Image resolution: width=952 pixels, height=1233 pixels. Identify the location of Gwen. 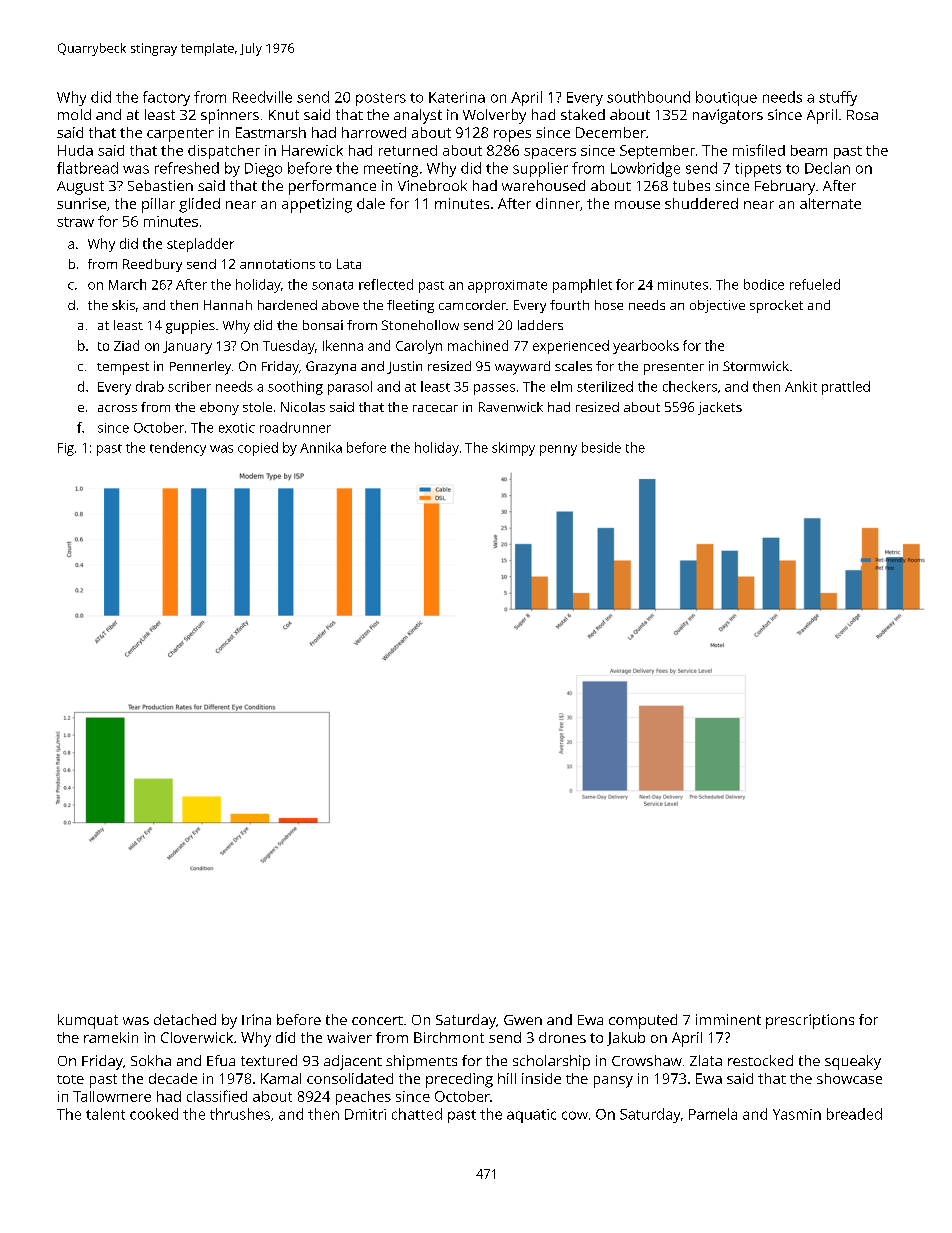
(523, 1020).
